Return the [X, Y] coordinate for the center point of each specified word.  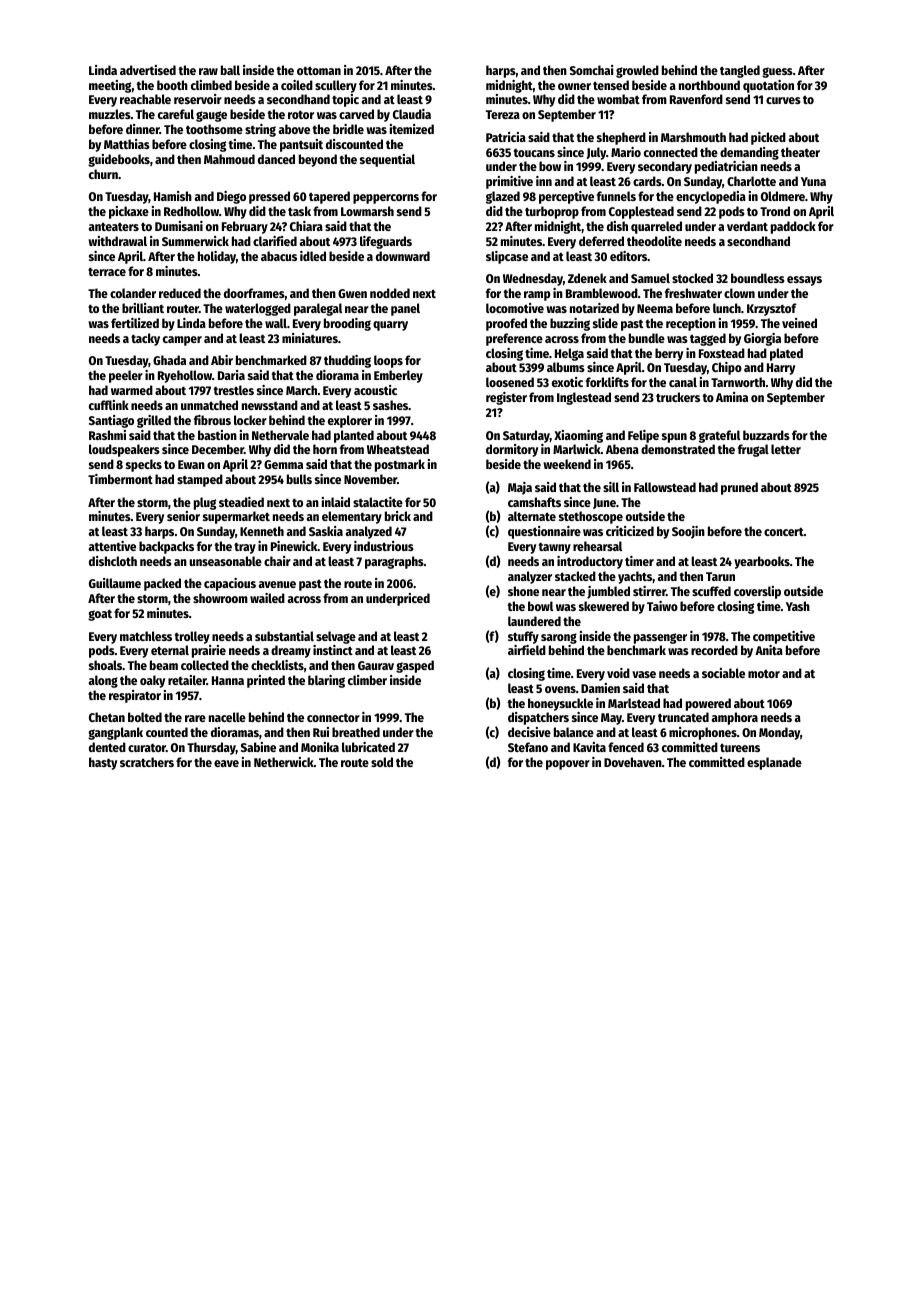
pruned [739, 488]
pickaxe [129, 212]
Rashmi [107, 435]
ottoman [319, 70]
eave [226, 763]
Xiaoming [578, 436]
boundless [758, 278]
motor [764, 673]
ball [230, 70]
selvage [336, 637]
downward [403, 256]
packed [162, 584]
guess [777, 72]
